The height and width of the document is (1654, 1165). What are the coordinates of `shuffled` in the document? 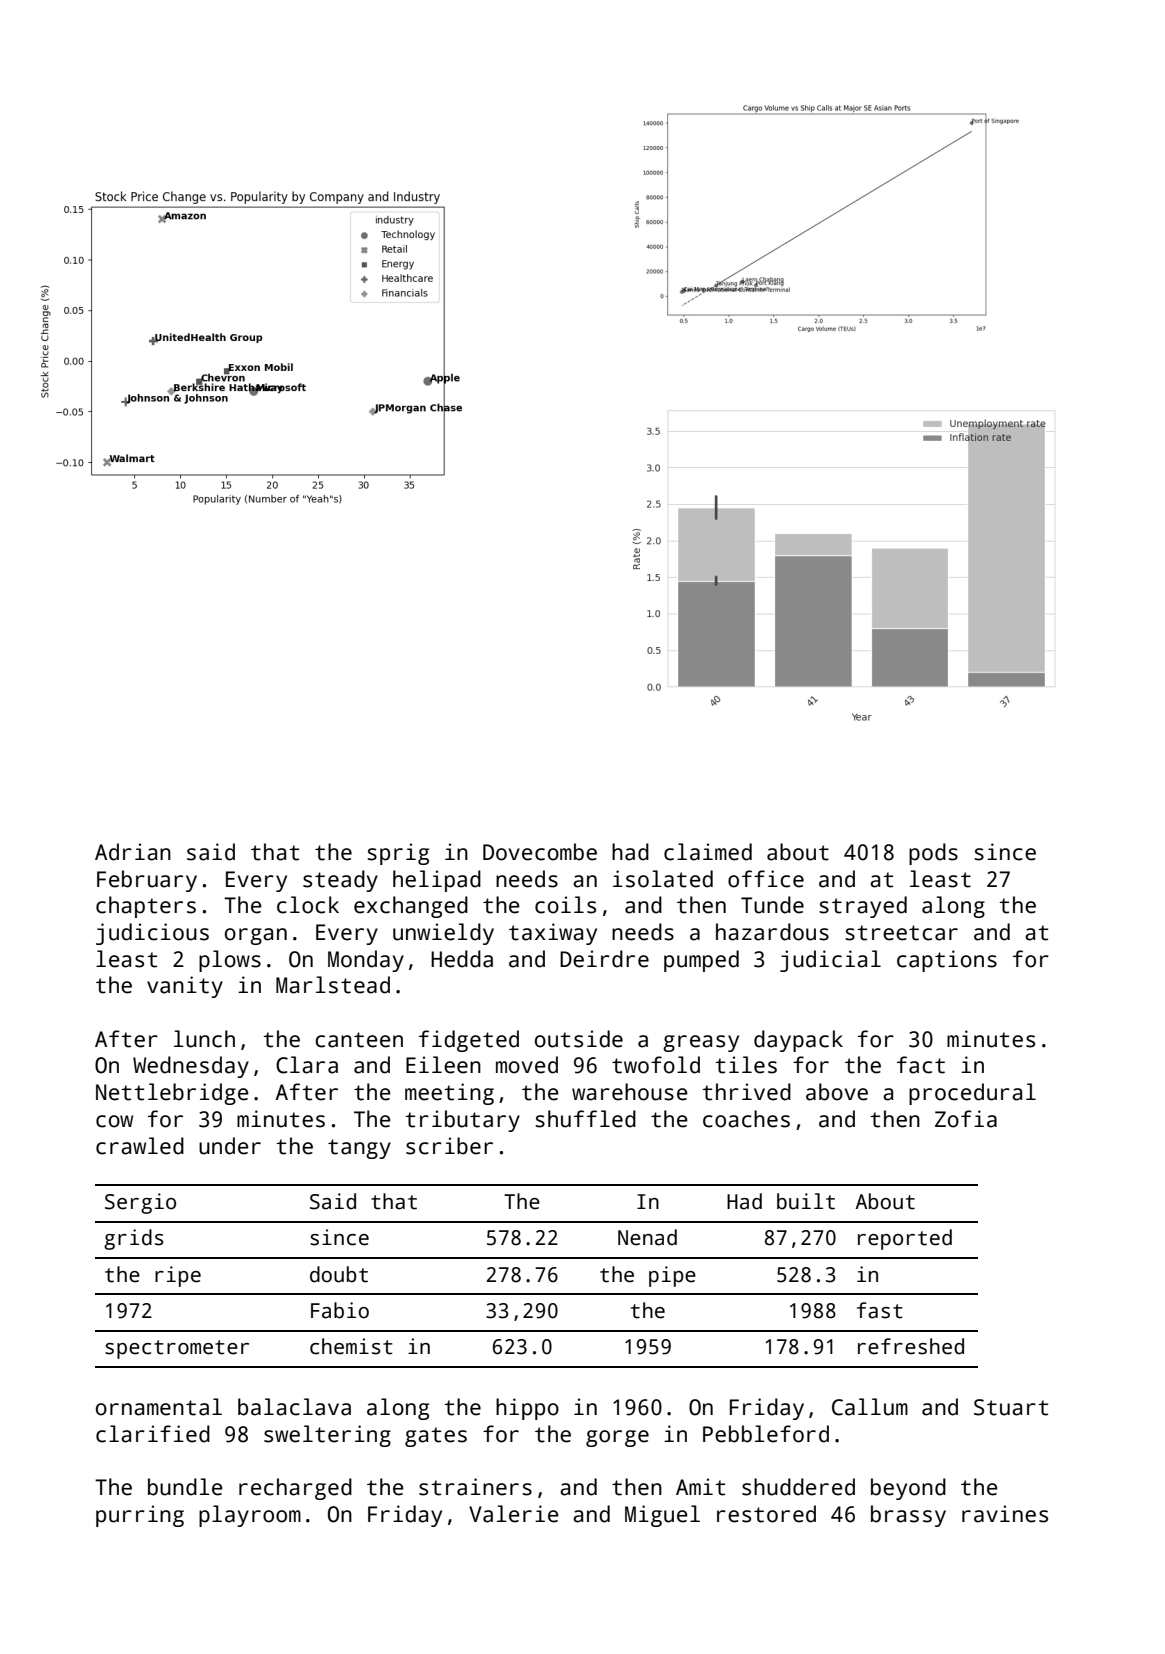 It's located at (585, 1119).
